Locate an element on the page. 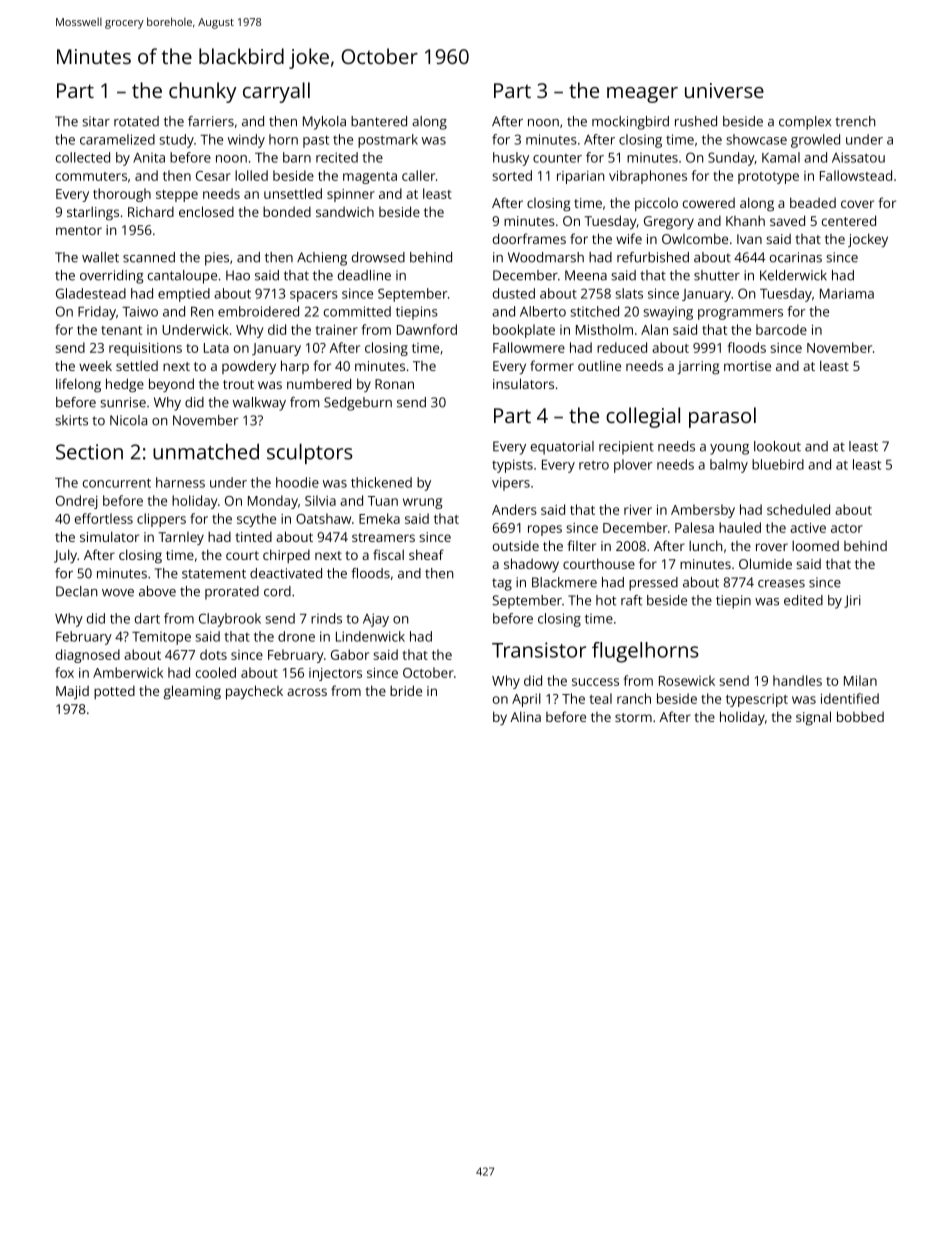  July is located at coordinates (65, 556).
